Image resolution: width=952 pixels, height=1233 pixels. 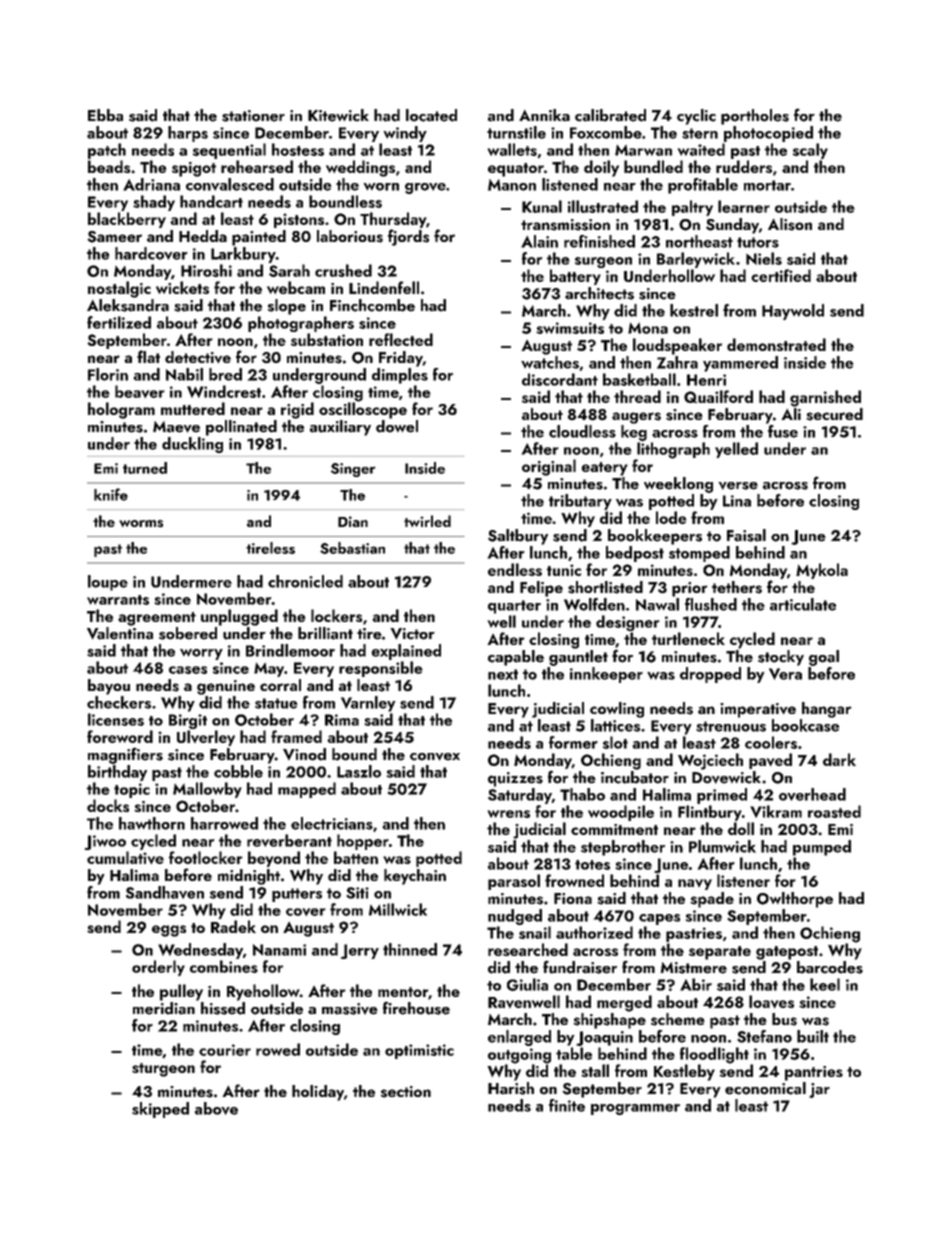 I want to click on skipped, so click(x=160, y=1110).
